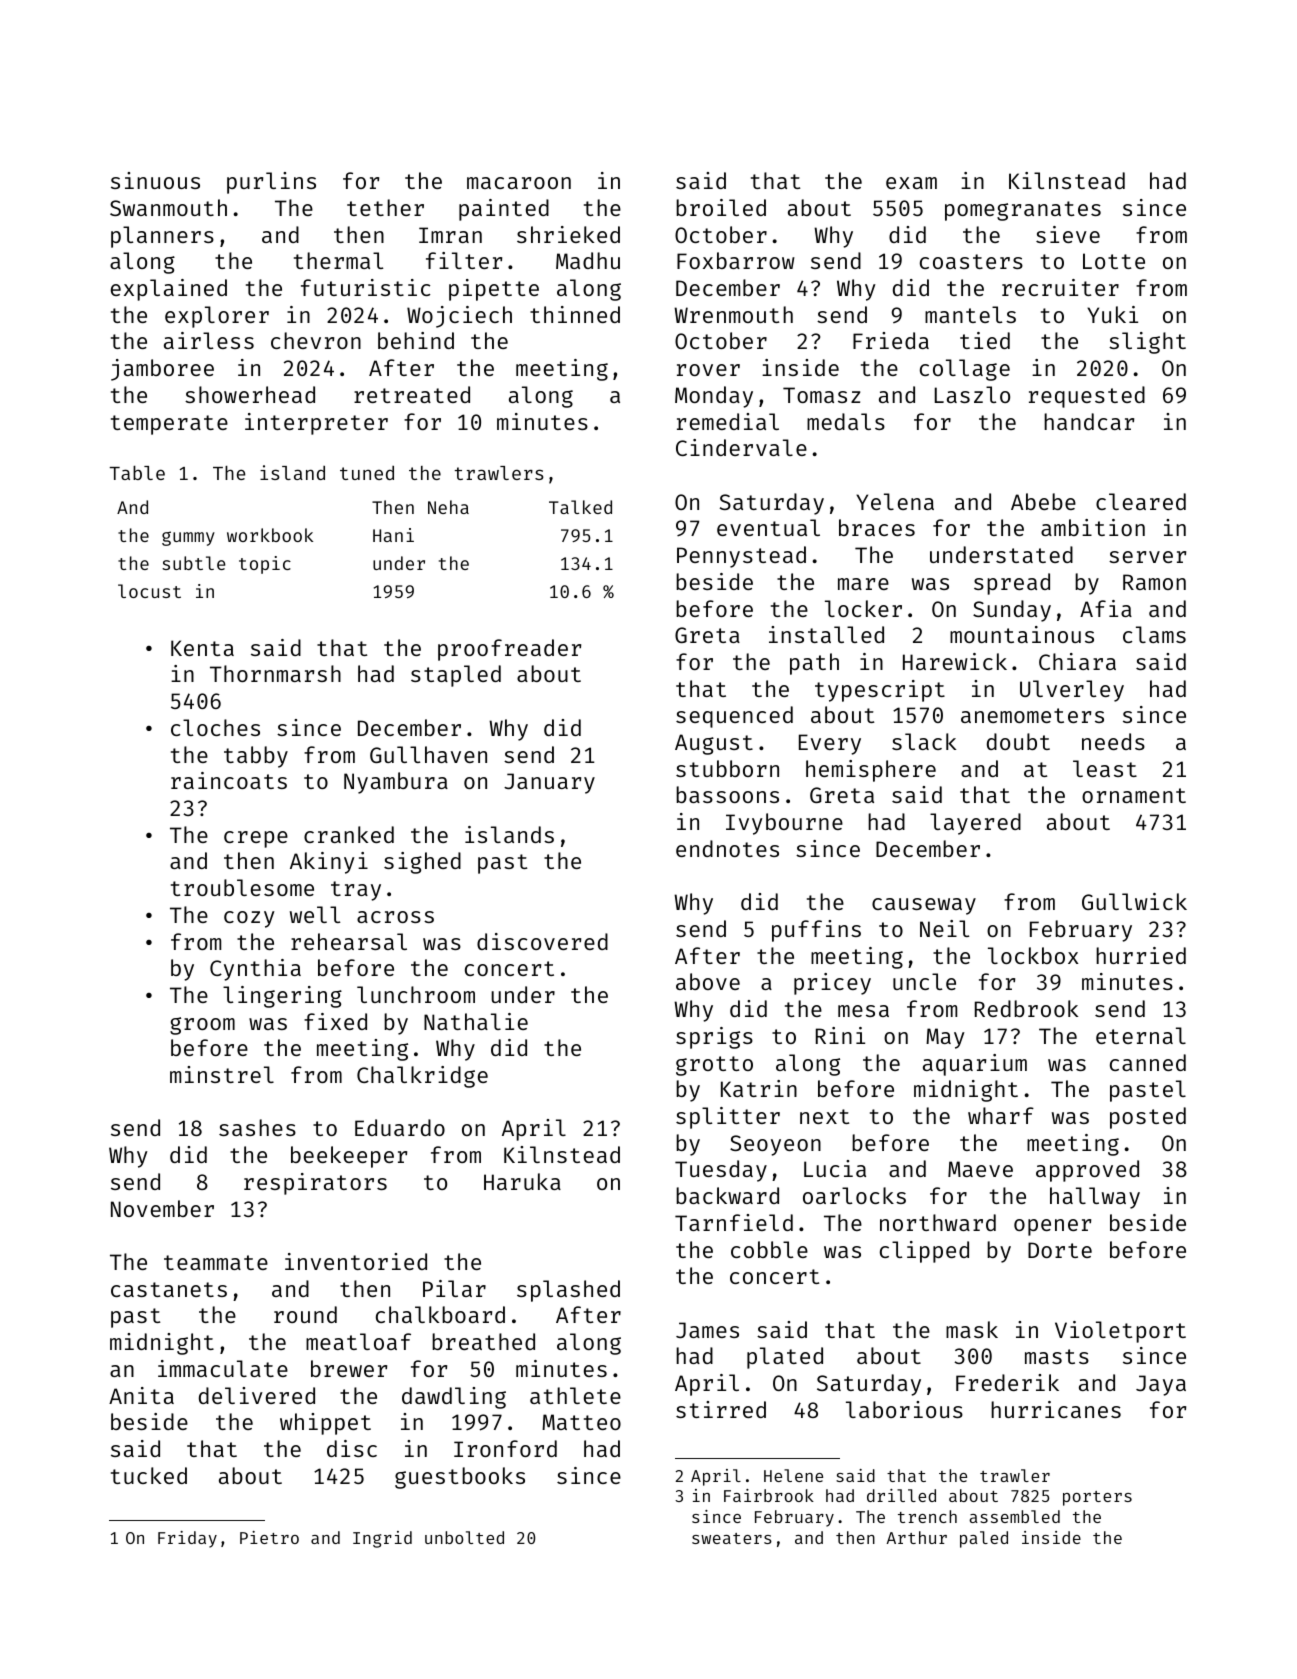  Describe the element at coordinates (840, 1035) in the screenshot. I see `Rini` at that location.
